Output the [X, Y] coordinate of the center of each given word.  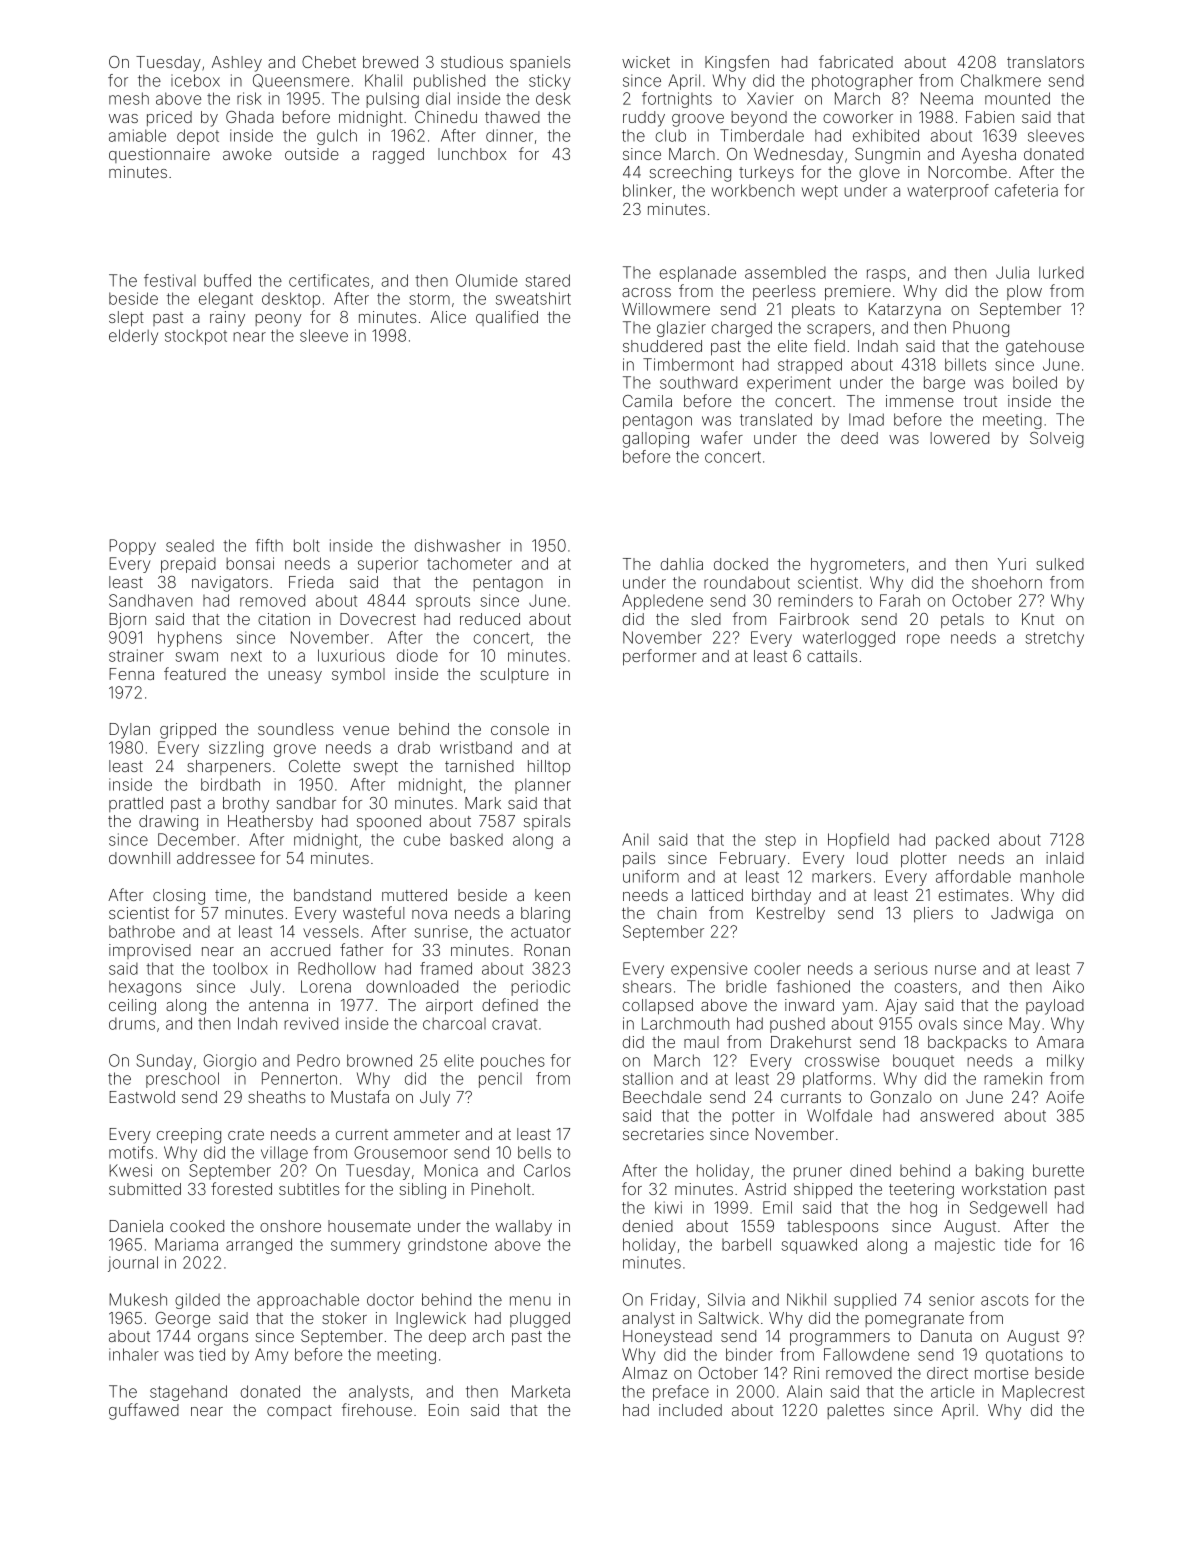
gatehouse [1045, 348]
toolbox [240, 968]
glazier [681, 329]
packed [962, 841]
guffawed [144, 1411]
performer [660, 657]
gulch [337, 137]
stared [547, 280]
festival [170, 280]
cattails [832, 656]
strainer [136, 655]
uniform [651, 876]
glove [879, 174]
